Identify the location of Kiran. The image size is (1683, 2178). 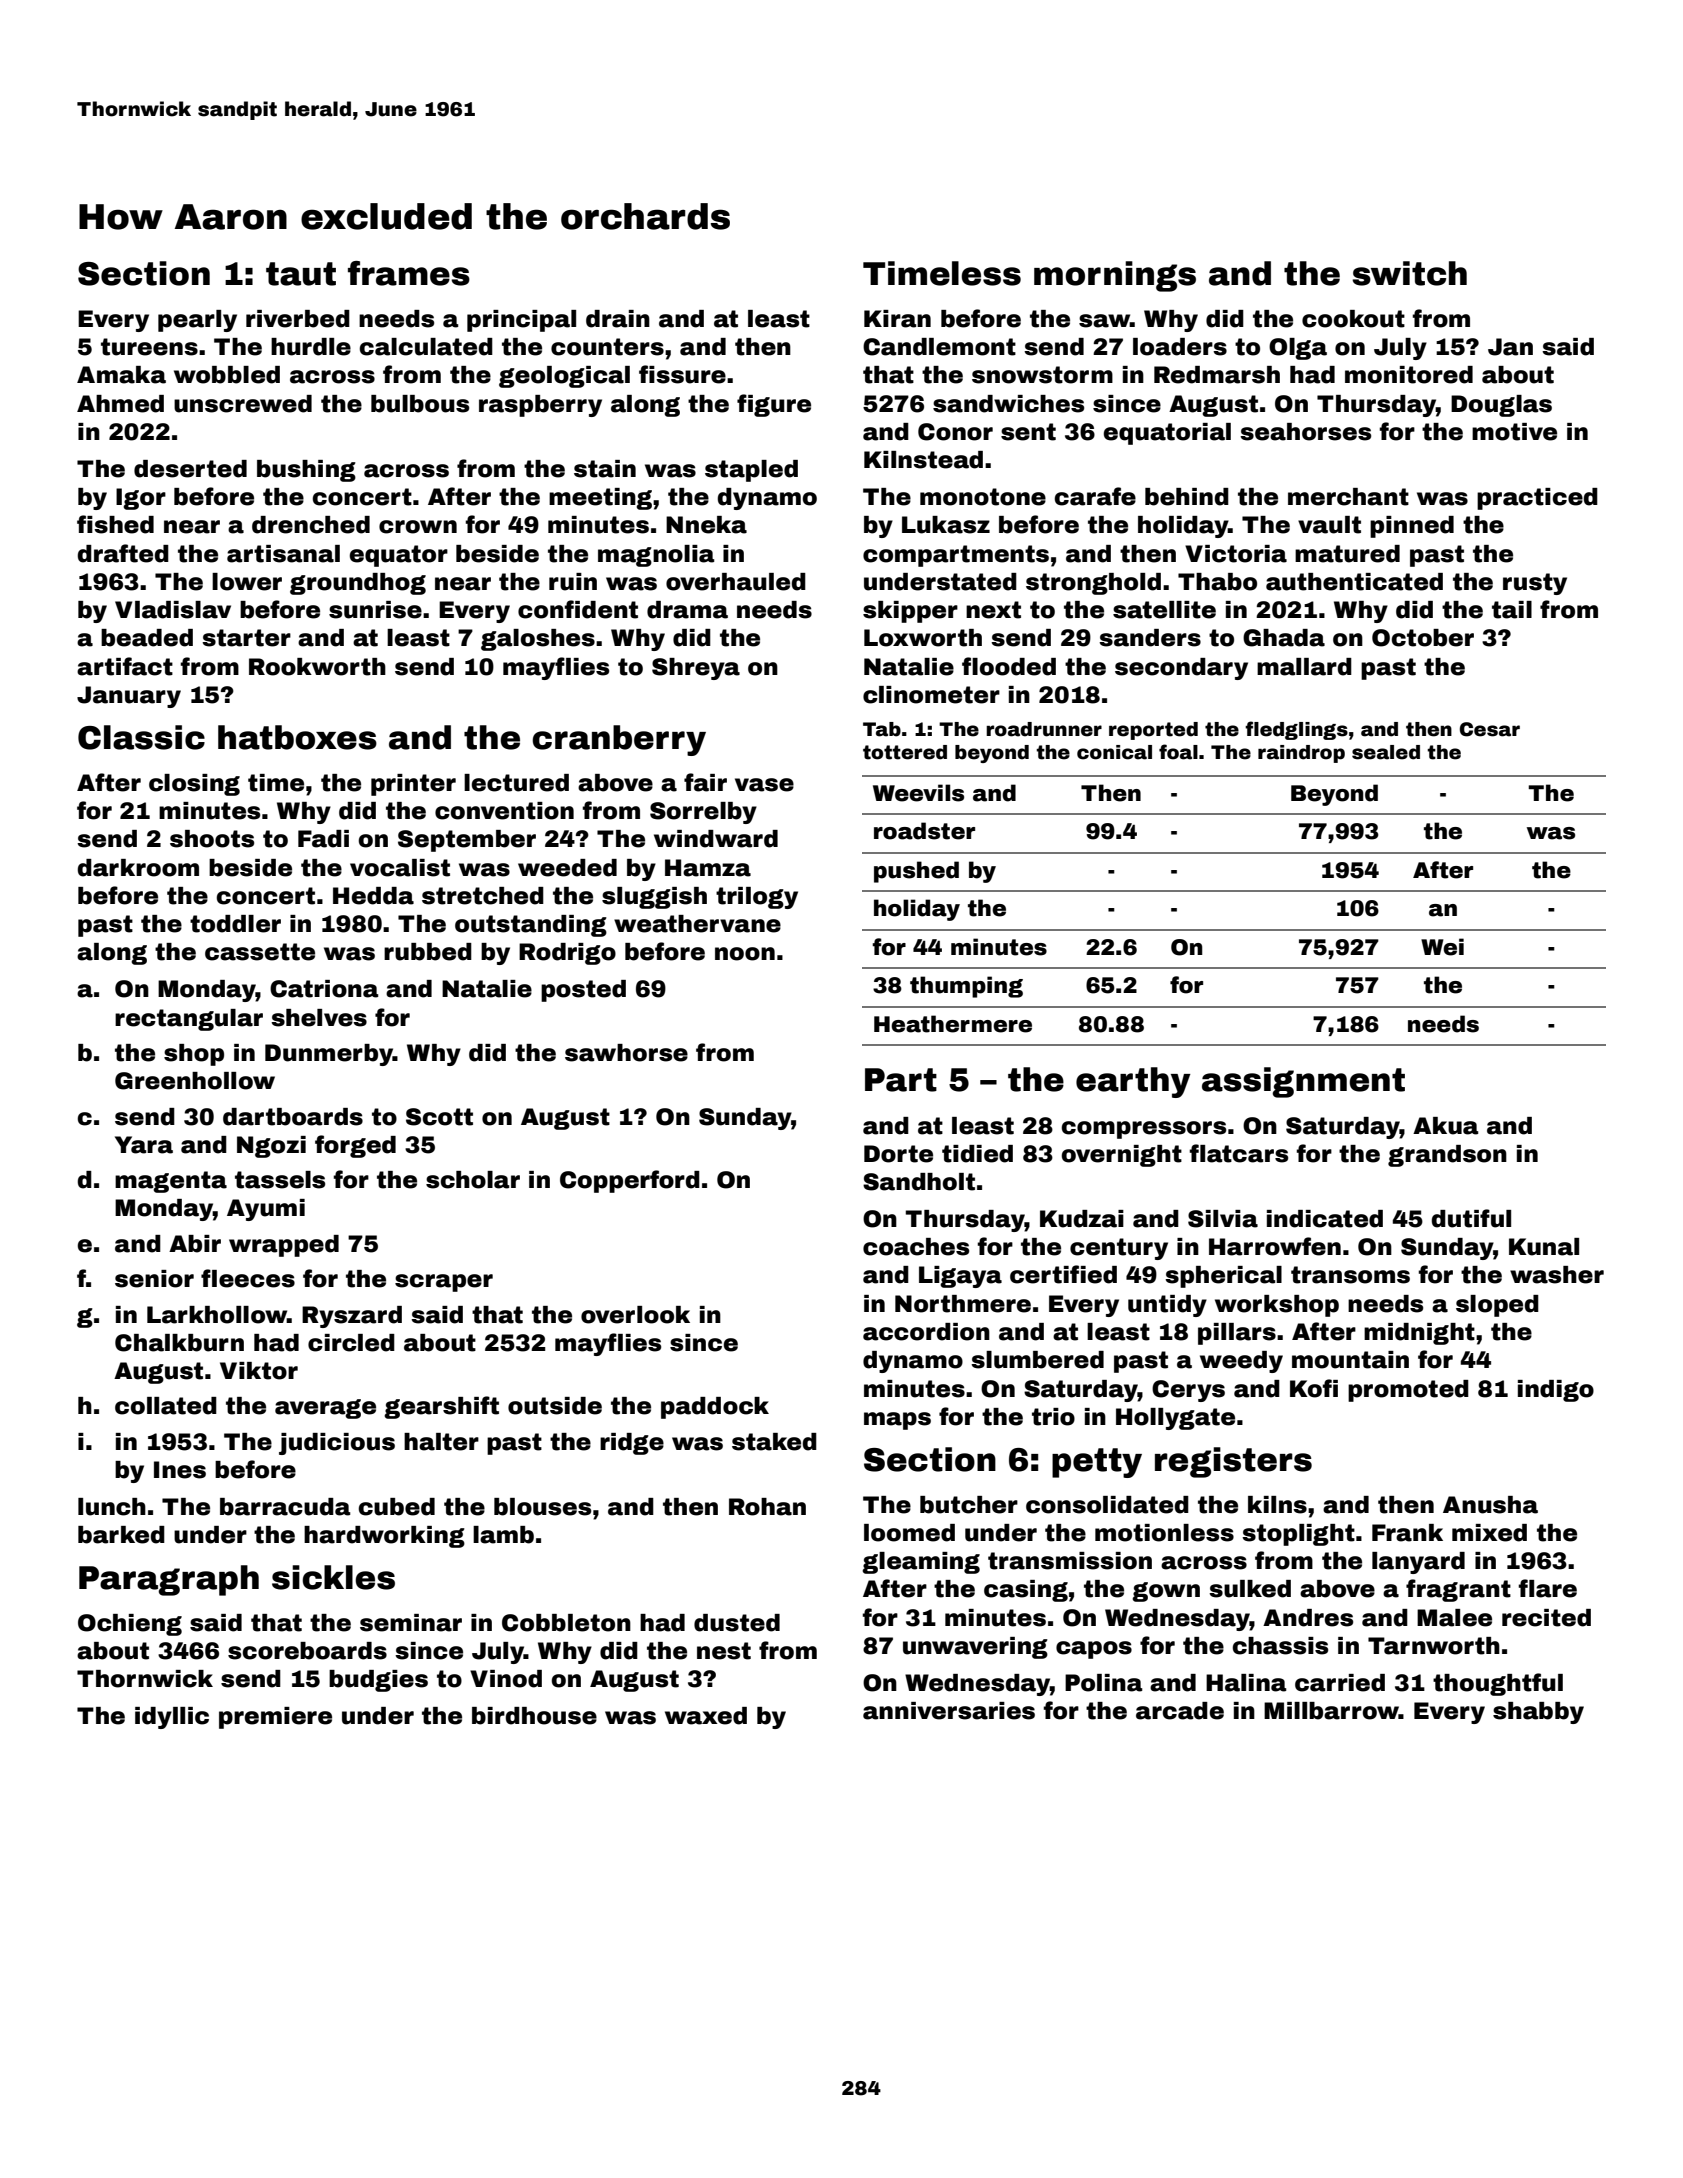
(897, 319).
